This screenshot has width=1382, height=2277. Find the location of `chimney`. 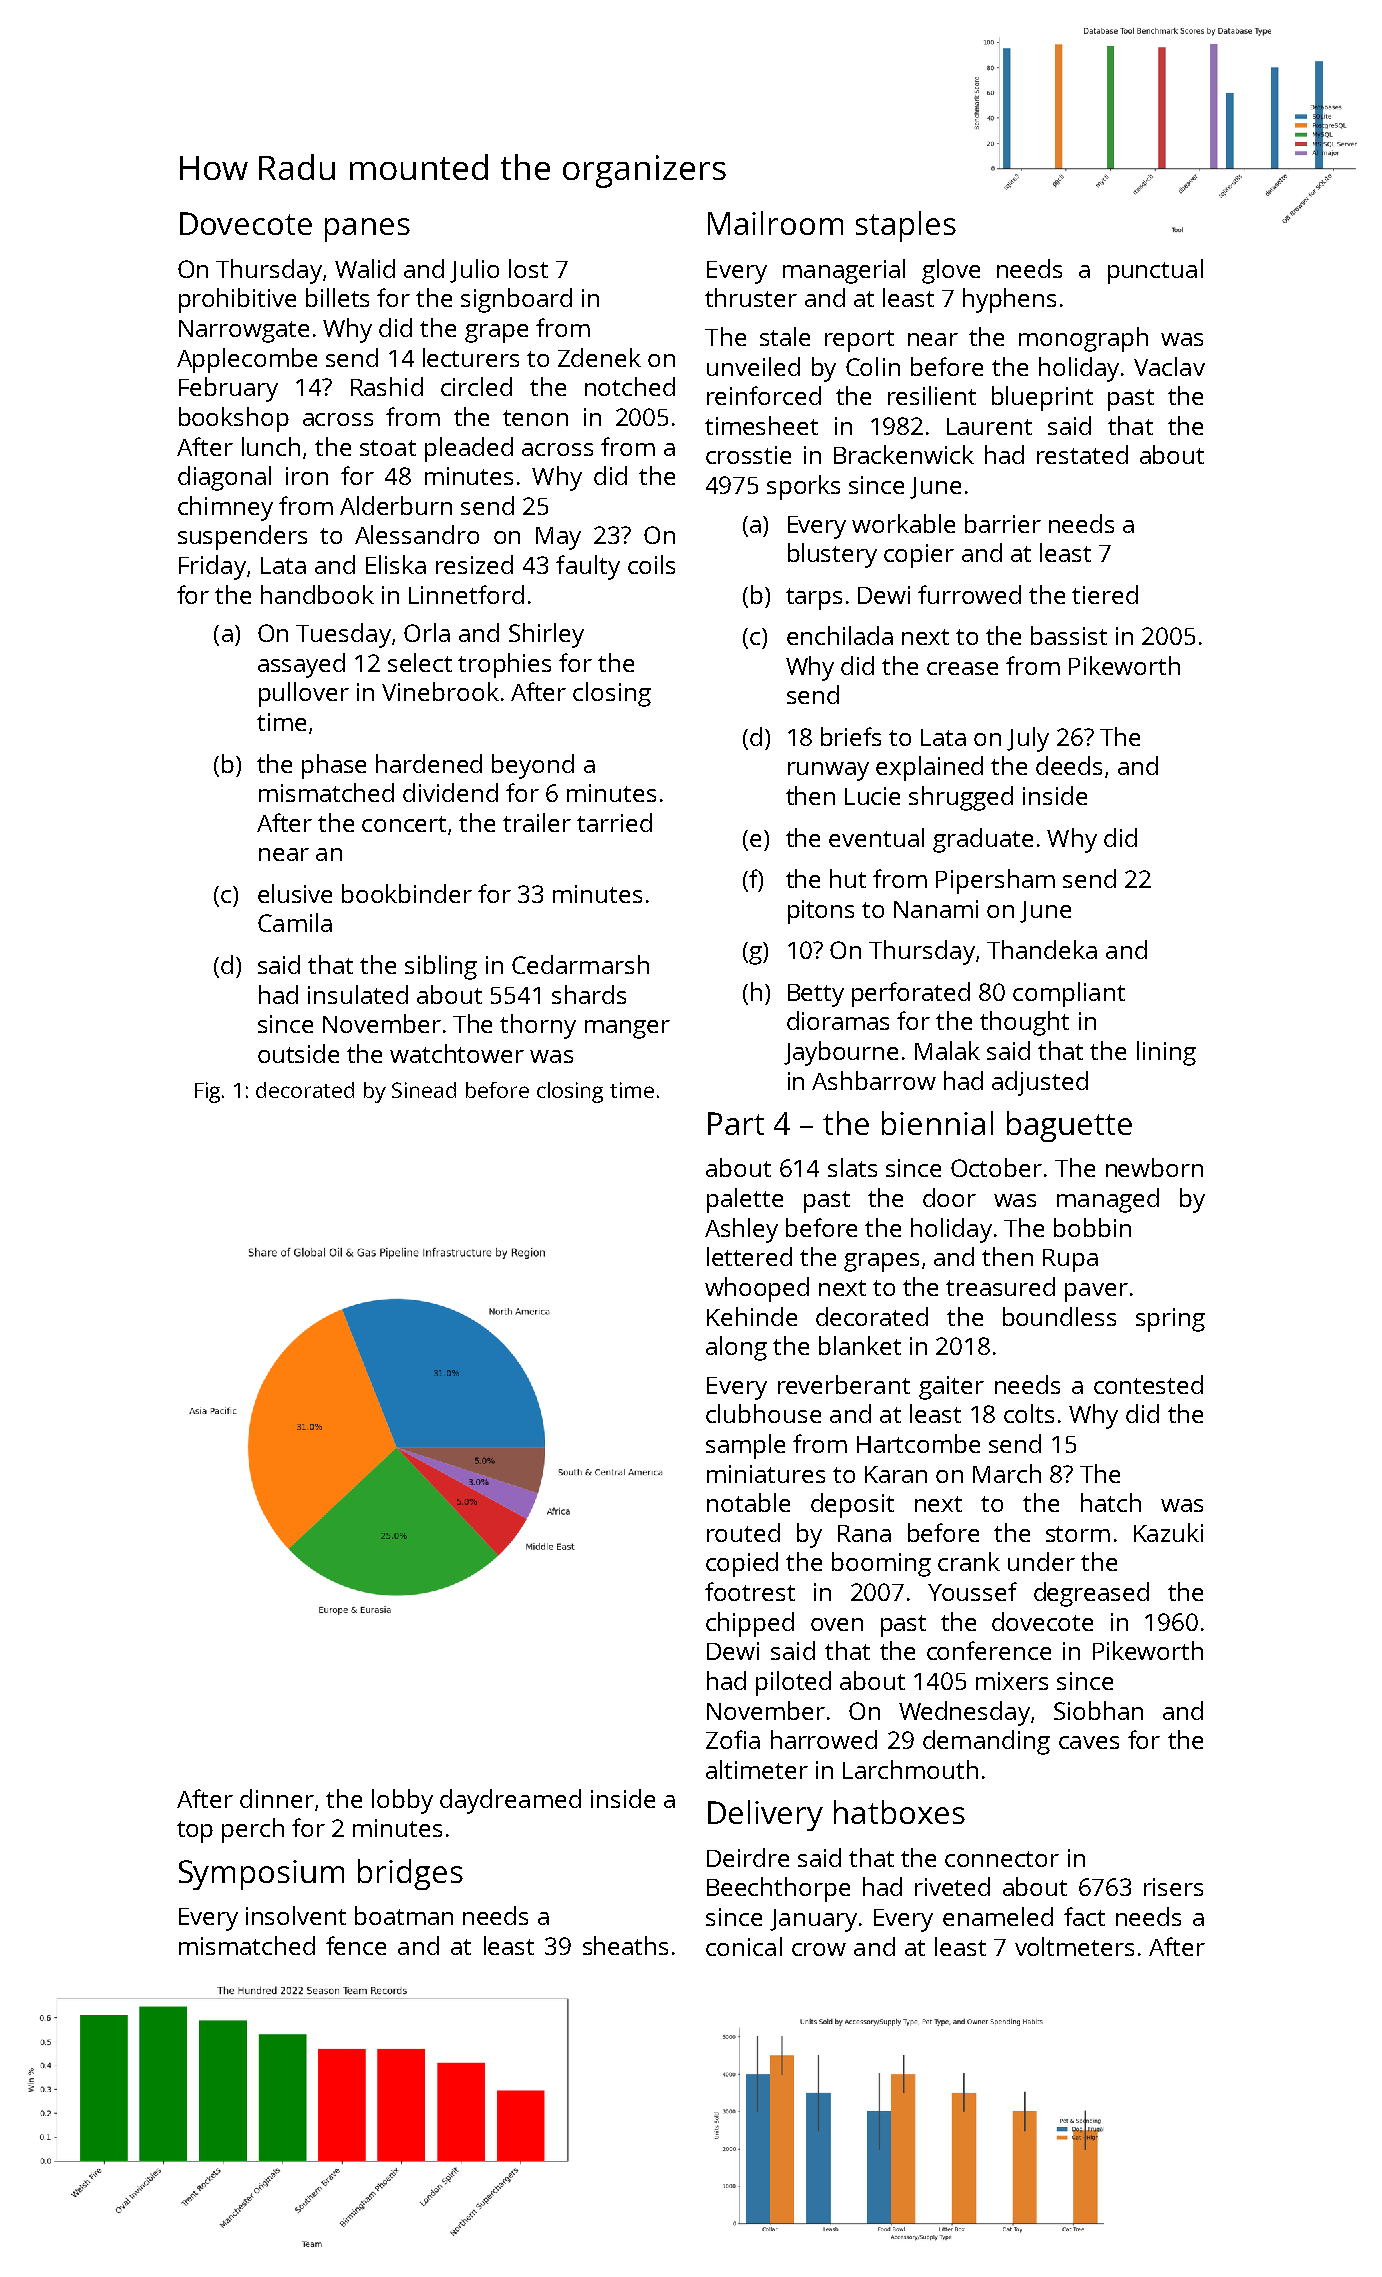

chimney is located at coordinates (225, 508).
